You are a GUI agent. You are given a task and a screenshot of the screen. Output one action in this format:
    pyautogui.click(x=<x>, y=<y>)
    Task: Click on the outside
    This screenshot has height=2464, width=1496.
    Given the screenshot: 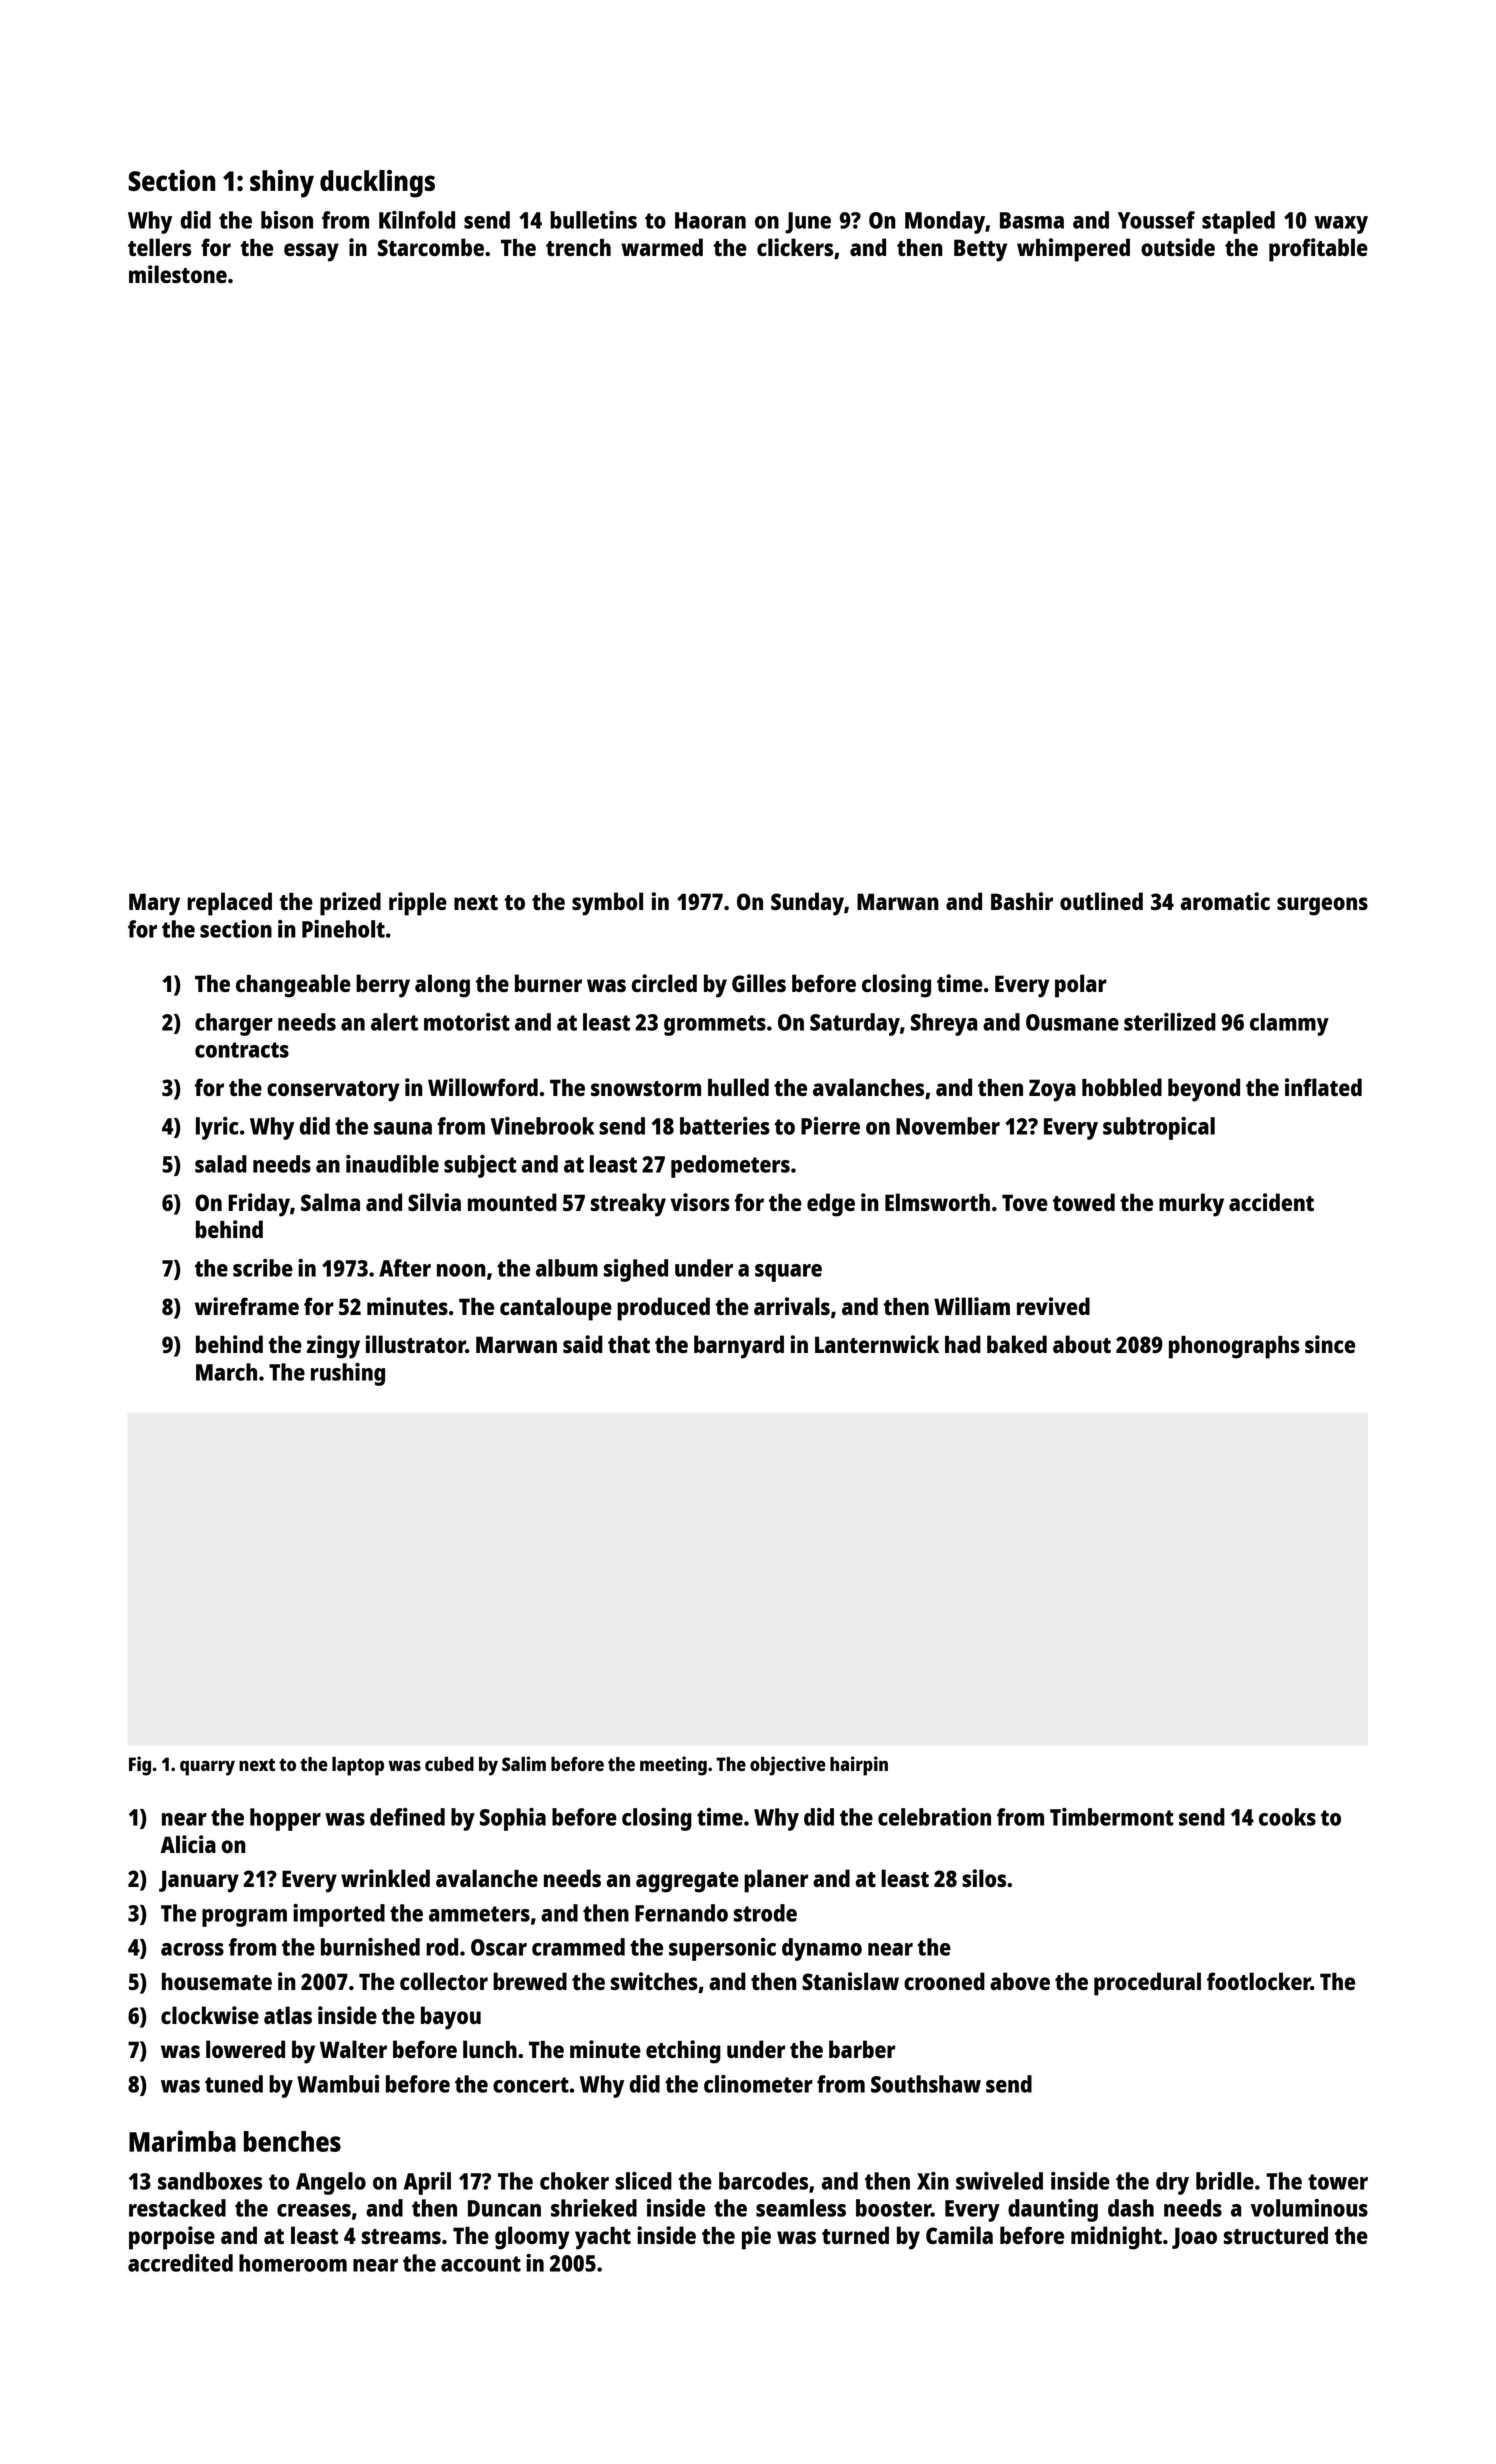 What is the action you would take?
    pyautogui.click(x=1178, y=247)
